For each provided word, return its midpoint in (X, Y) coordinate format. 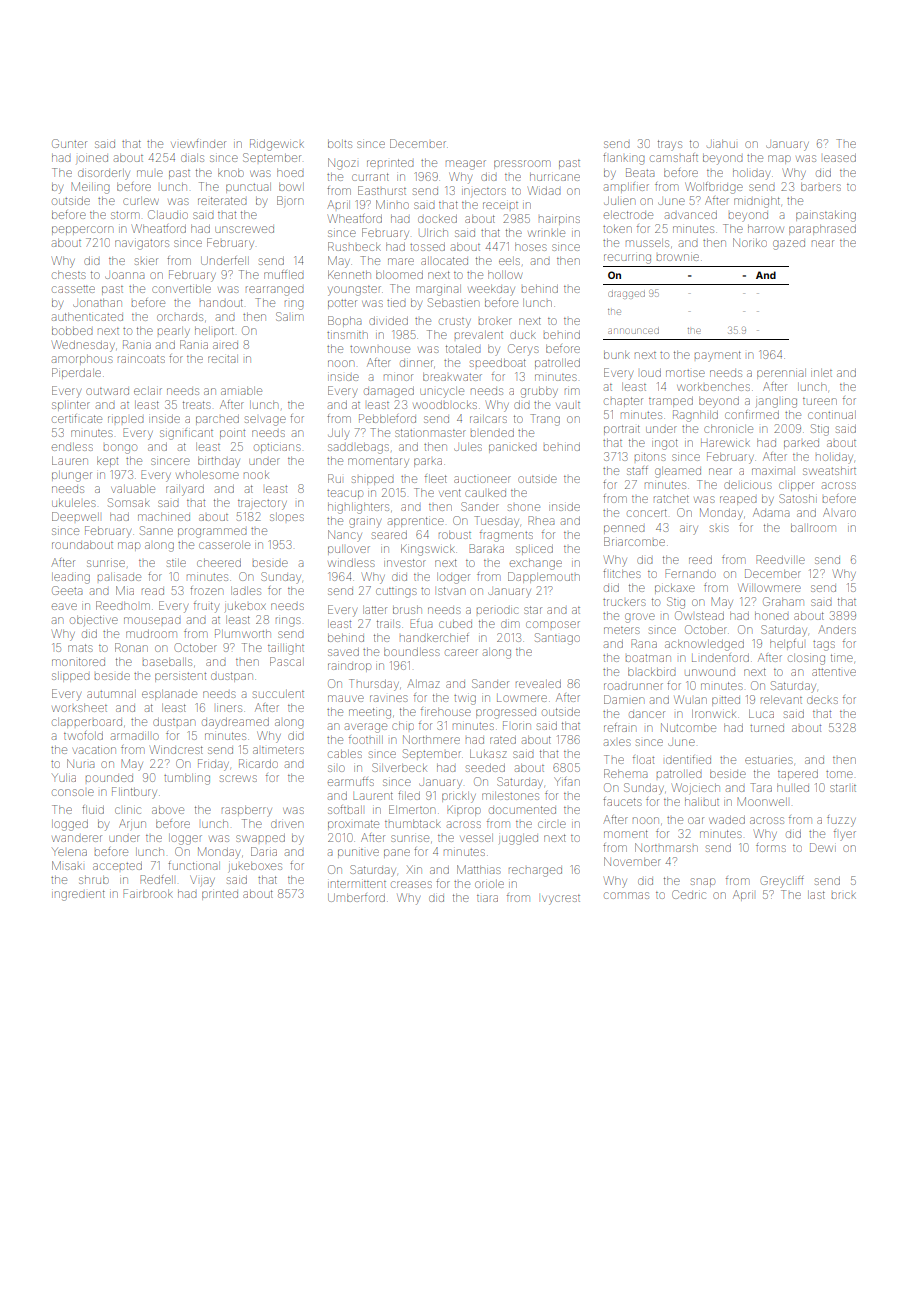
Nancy (345, 536)
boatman (648, 658)
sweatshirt (829, 471)
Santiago (557, 639)
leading (71, 578)
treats (197, 405)
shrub (94, 880)
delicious (748, 485)
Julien (619, 201)
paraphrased (822, 230)
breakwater (452, 377)
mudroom (151, 634)
